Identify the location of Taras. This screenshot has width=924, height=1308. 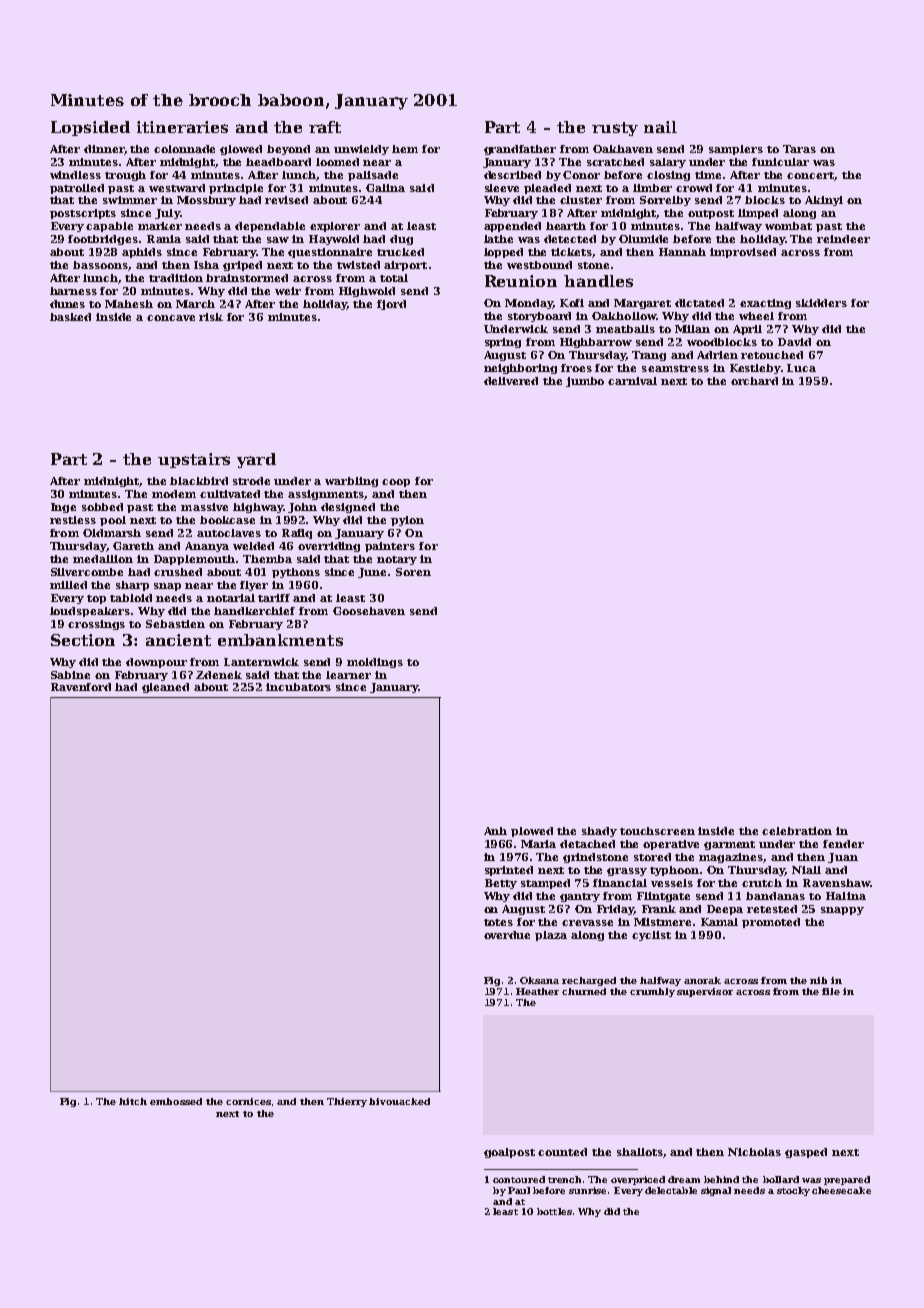
(799, 149).
